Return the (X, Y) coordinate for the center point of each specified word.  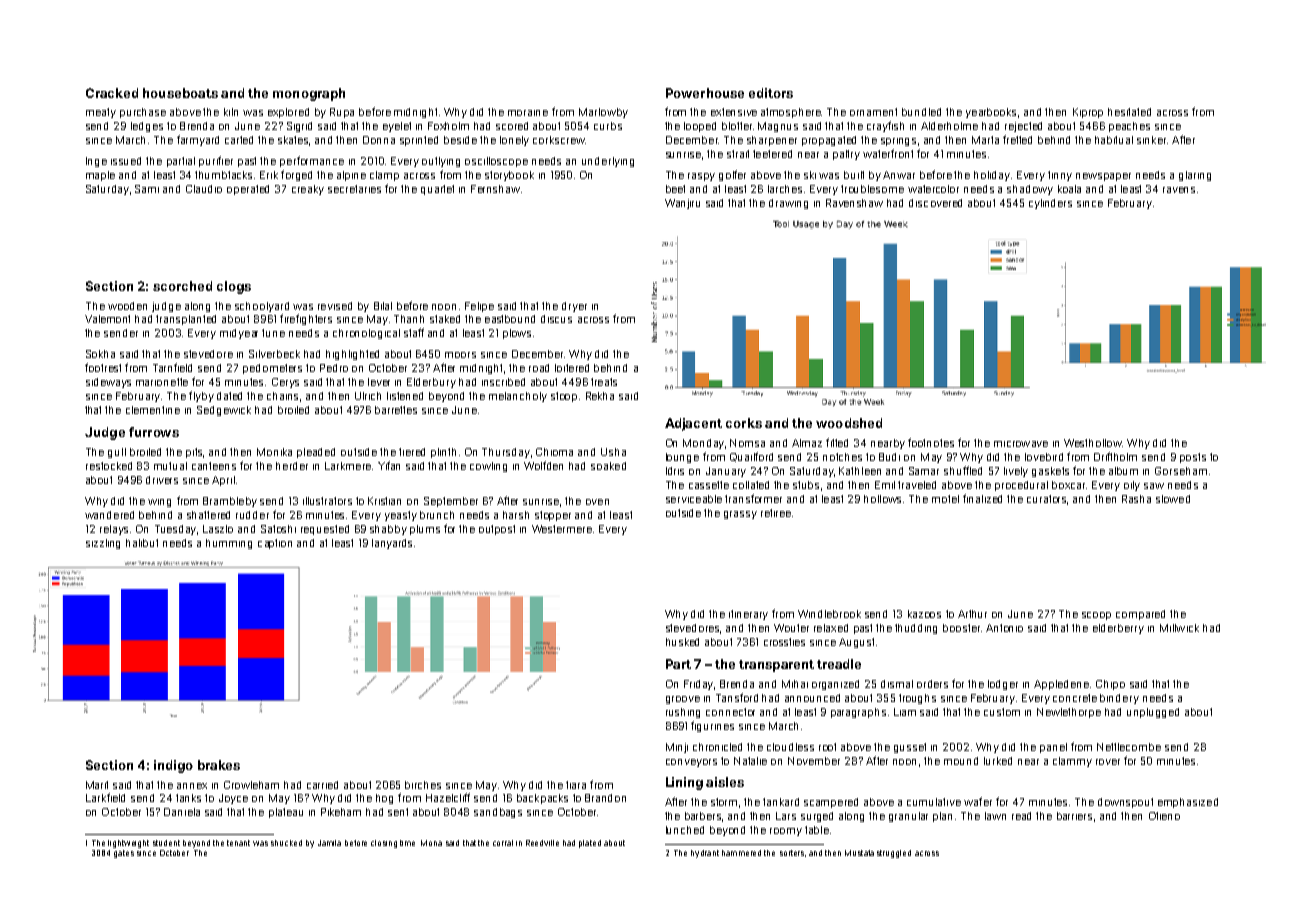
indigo (173, 766)
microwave (1021, 444)
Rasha (1136, 499)
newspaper (1103, 177)
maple (100, 176)
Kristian (384, 501)
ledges (147, 127)
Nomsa (747, 443)
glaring (1195, 176)
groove (683, 700)
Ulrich (368, 396)
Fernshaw (495, 189)
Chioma (554, 452)
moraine (528, 113)
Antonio (1004, 628)
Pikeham (341, 812)
